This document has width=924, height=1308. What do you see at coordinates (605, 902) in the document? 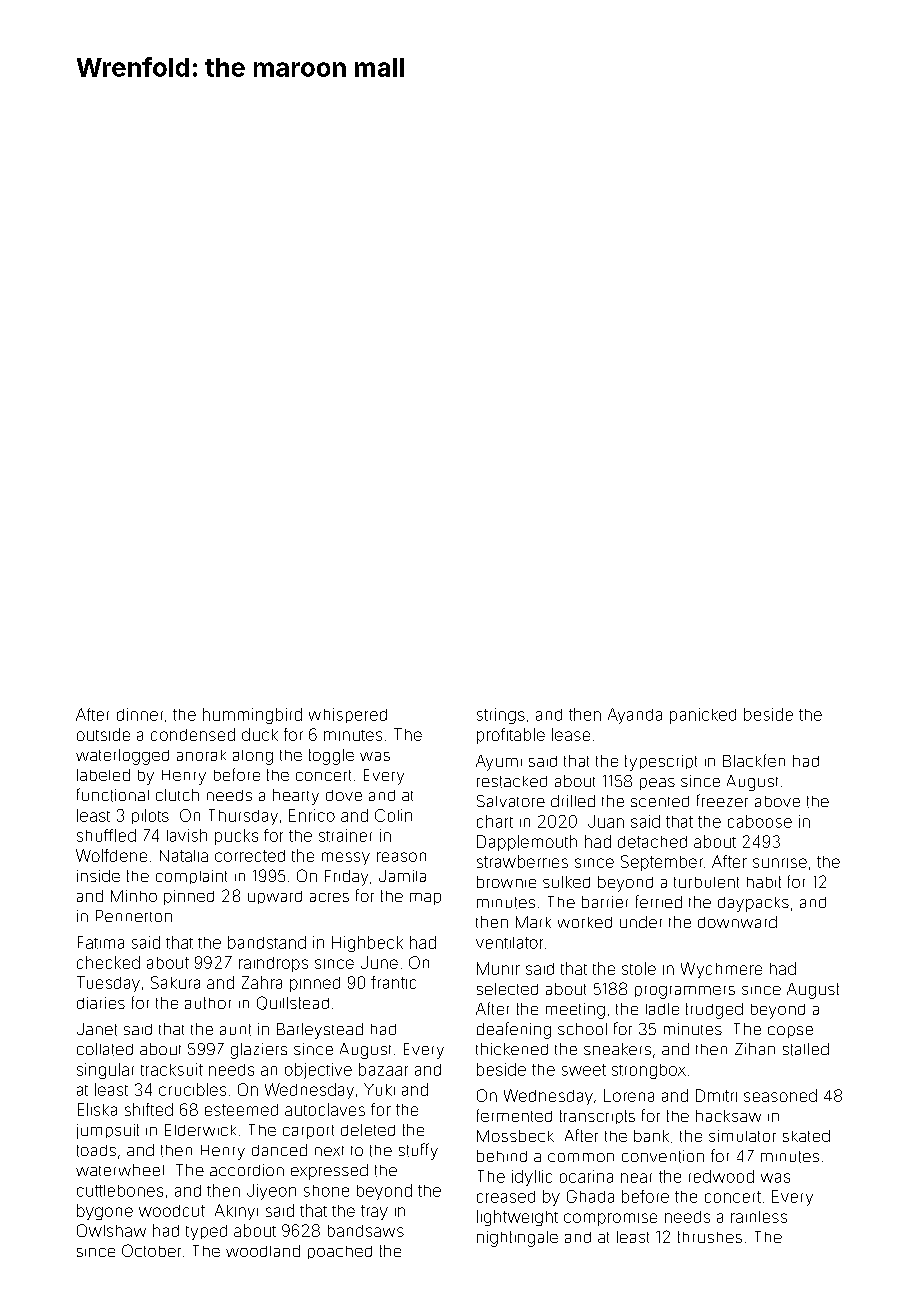
I see `barrier` at bounding box center [605, 902].
